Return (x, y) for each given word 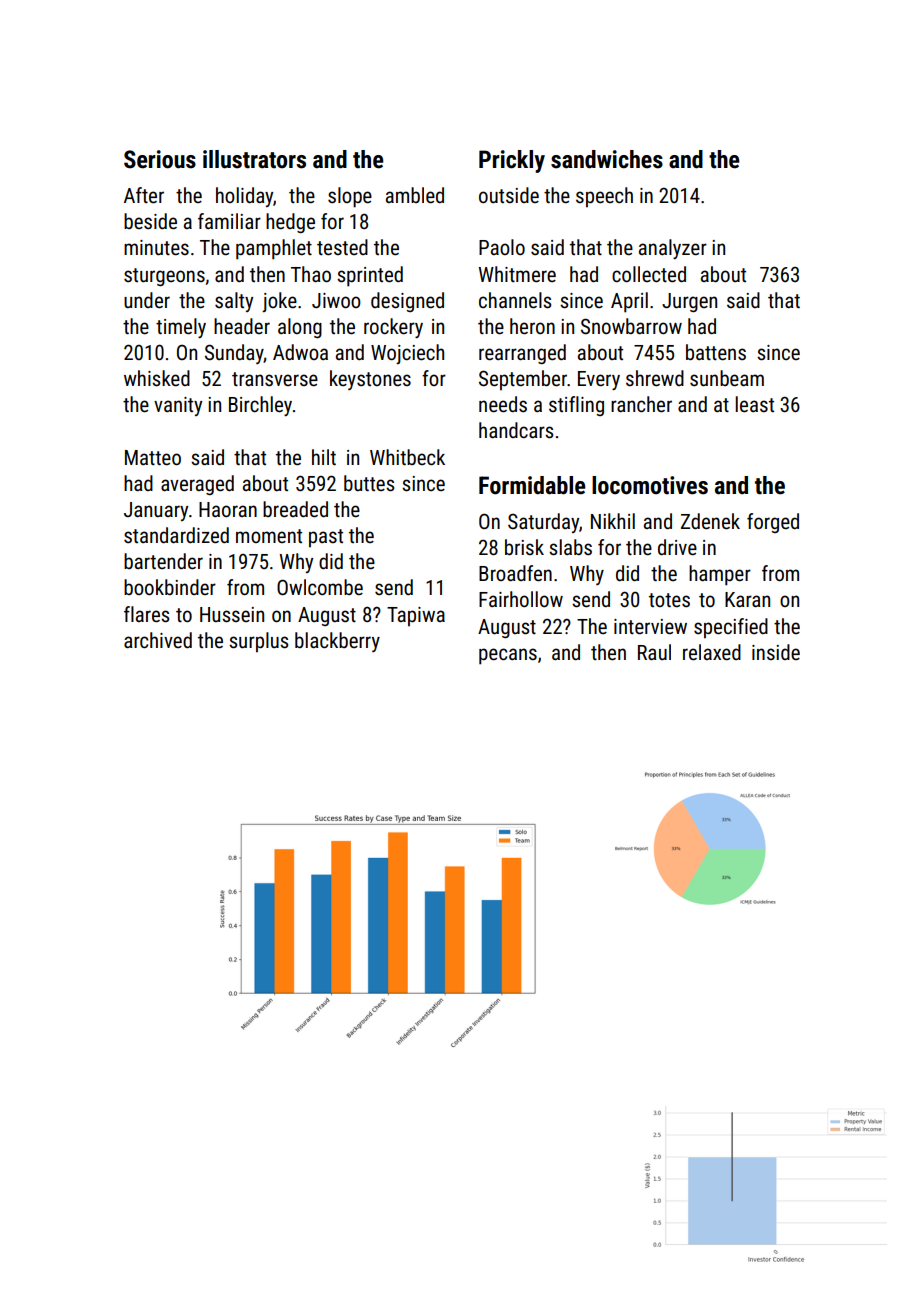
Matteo (153, 458)
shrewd (655, 378)
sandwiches (607, 159)
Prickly (512, 161)
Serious (160, 159)
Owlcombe (320, 587)
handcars (516, 430)
